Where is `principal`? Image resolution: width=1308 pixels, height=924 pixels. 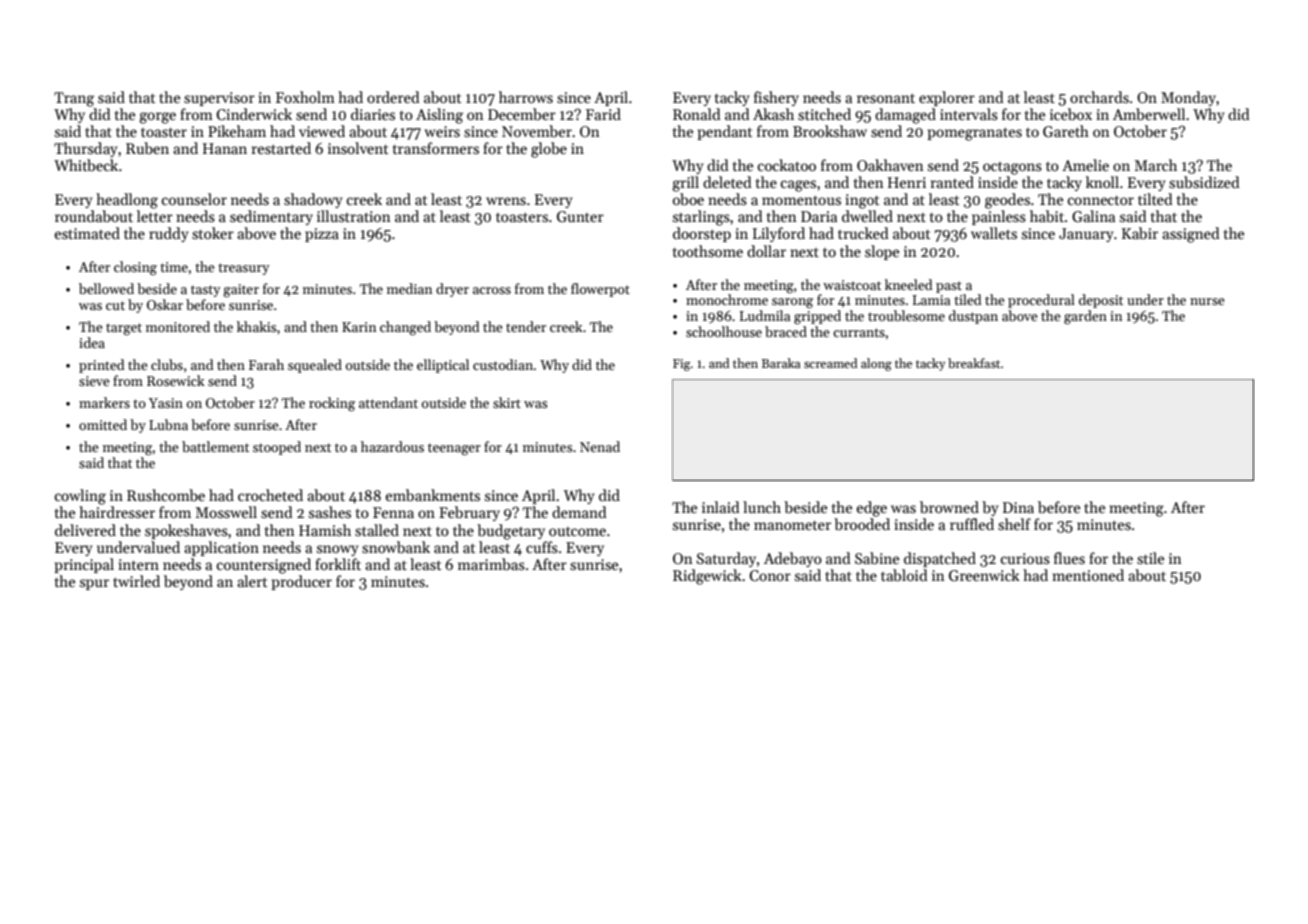 principal is located at coordinates (84, 565).
